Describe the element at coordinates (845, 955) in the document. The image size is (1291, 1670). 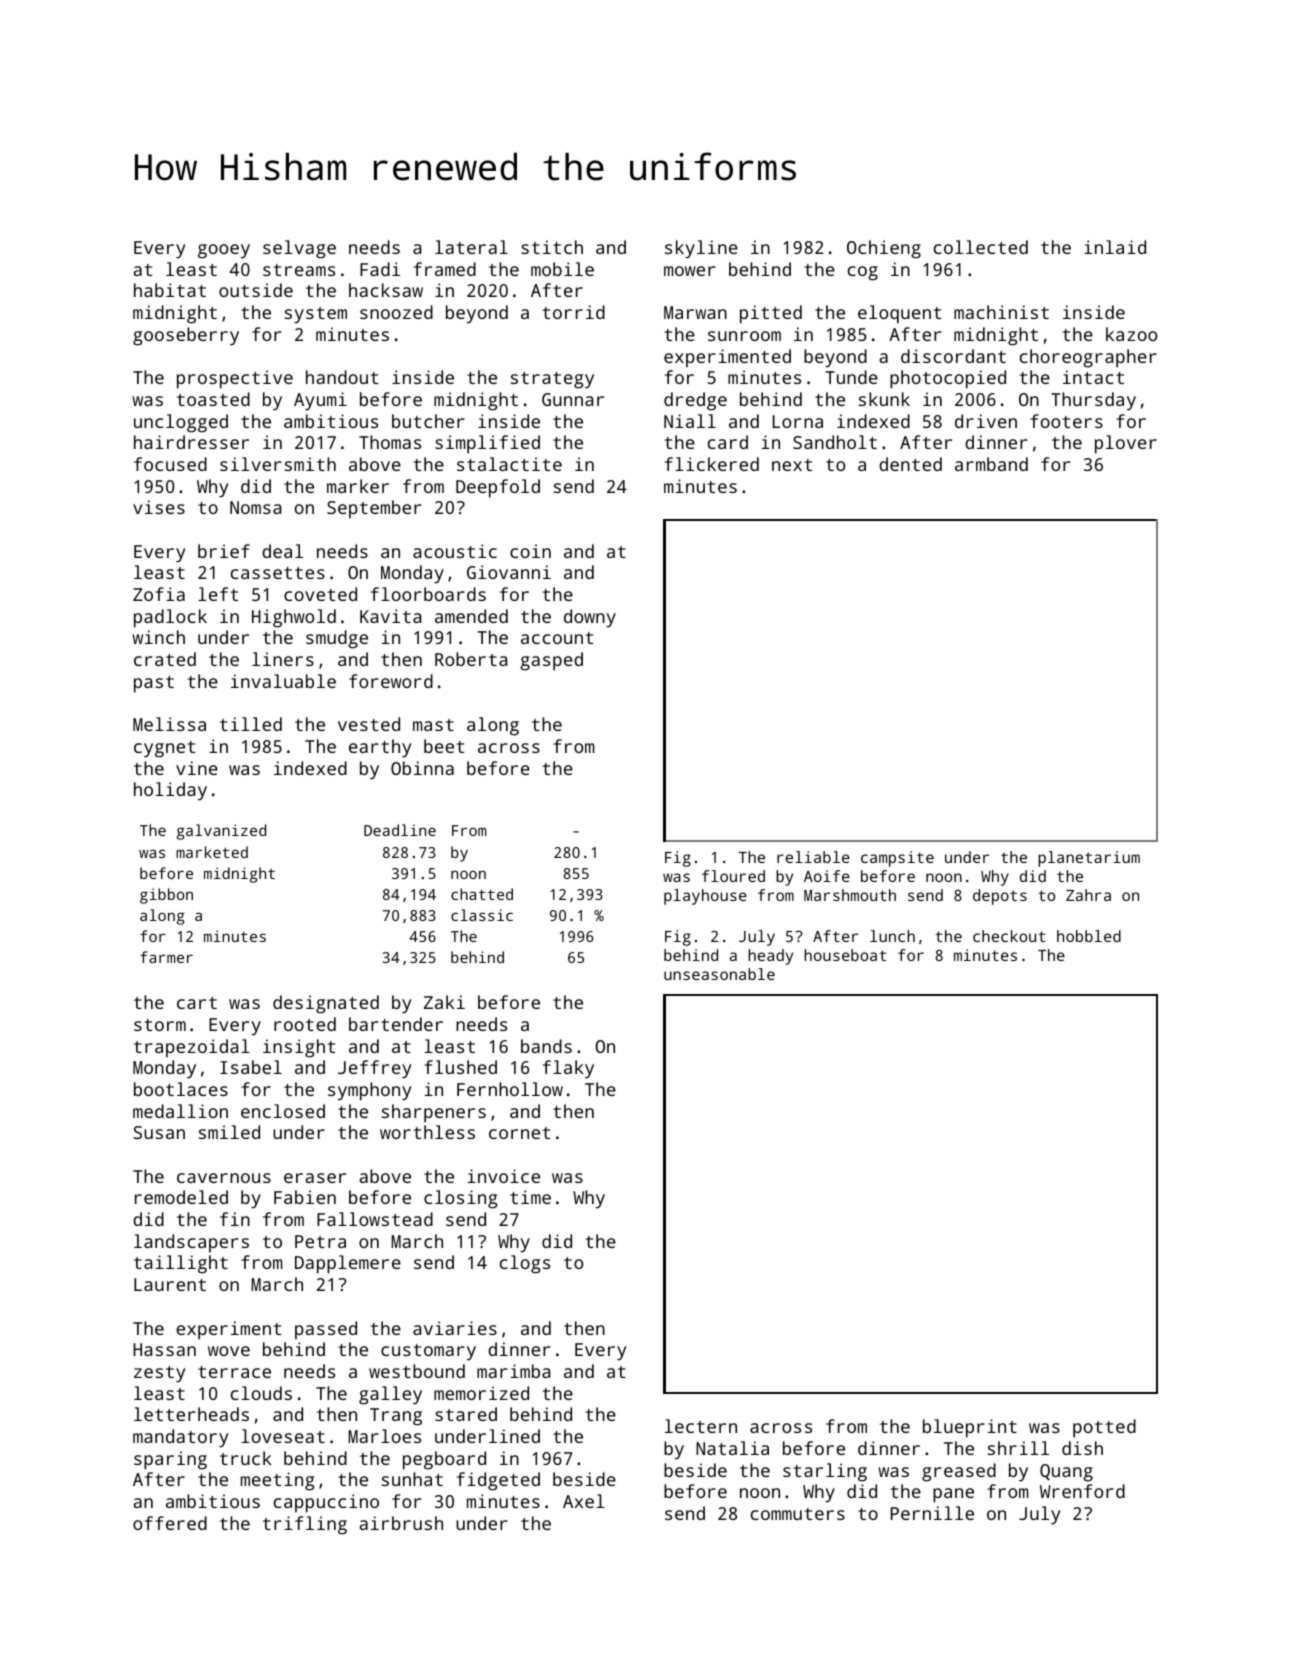
I see `houseboat` at that location.
